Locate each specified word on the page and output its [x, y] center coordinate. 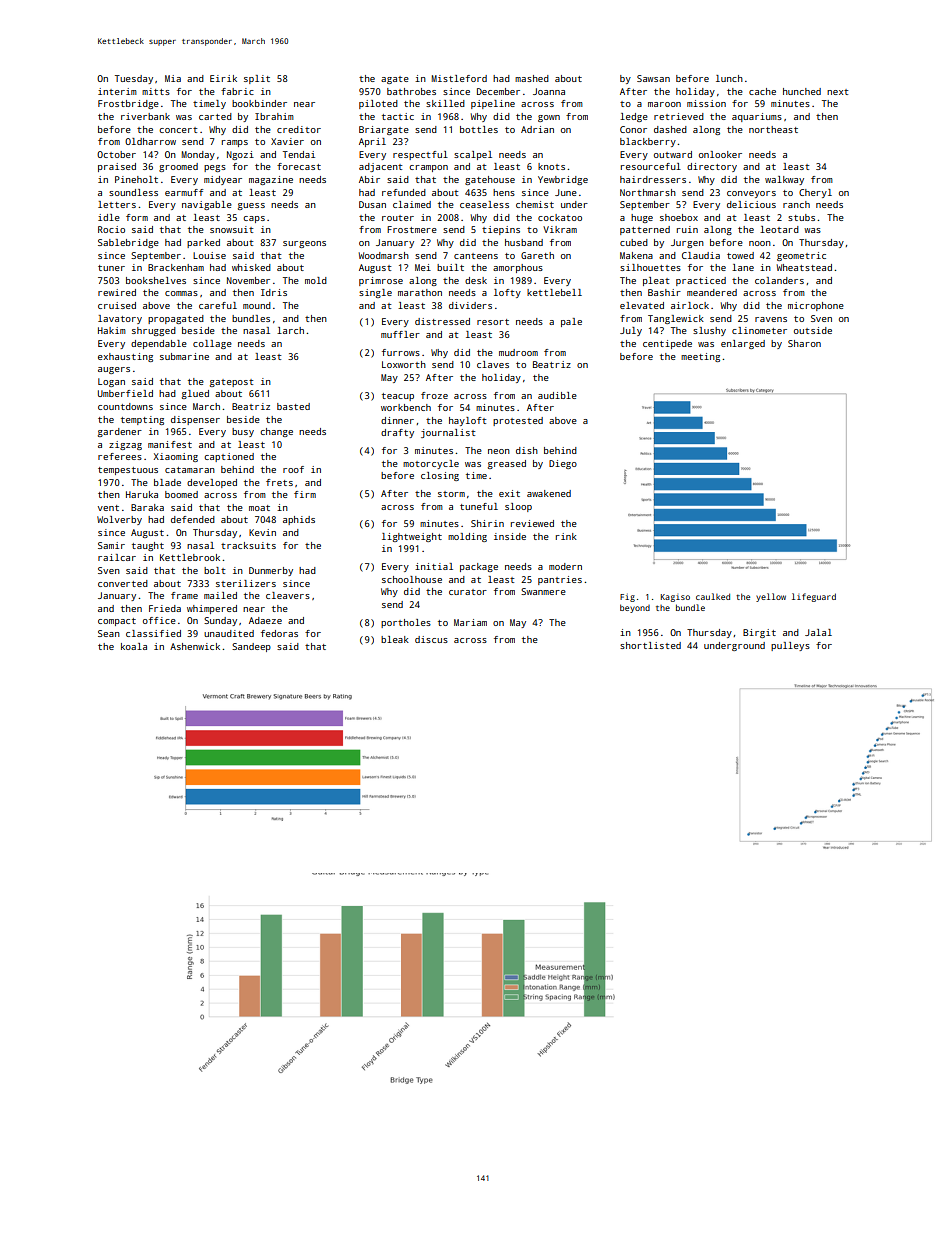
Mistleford [459, 78]
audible [557, 395]
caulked [713, 596]
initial [434, 566]
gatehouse [490, 180]
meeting [700, 357]
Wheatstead [804, 267]
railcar [117, 557]
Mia [173, 78]
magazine [271, 180]
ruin [687, 229]
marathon [420, 292]
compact [117, 622]
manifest [170, 444]
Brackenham [176, 267]
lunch [729, 78]
